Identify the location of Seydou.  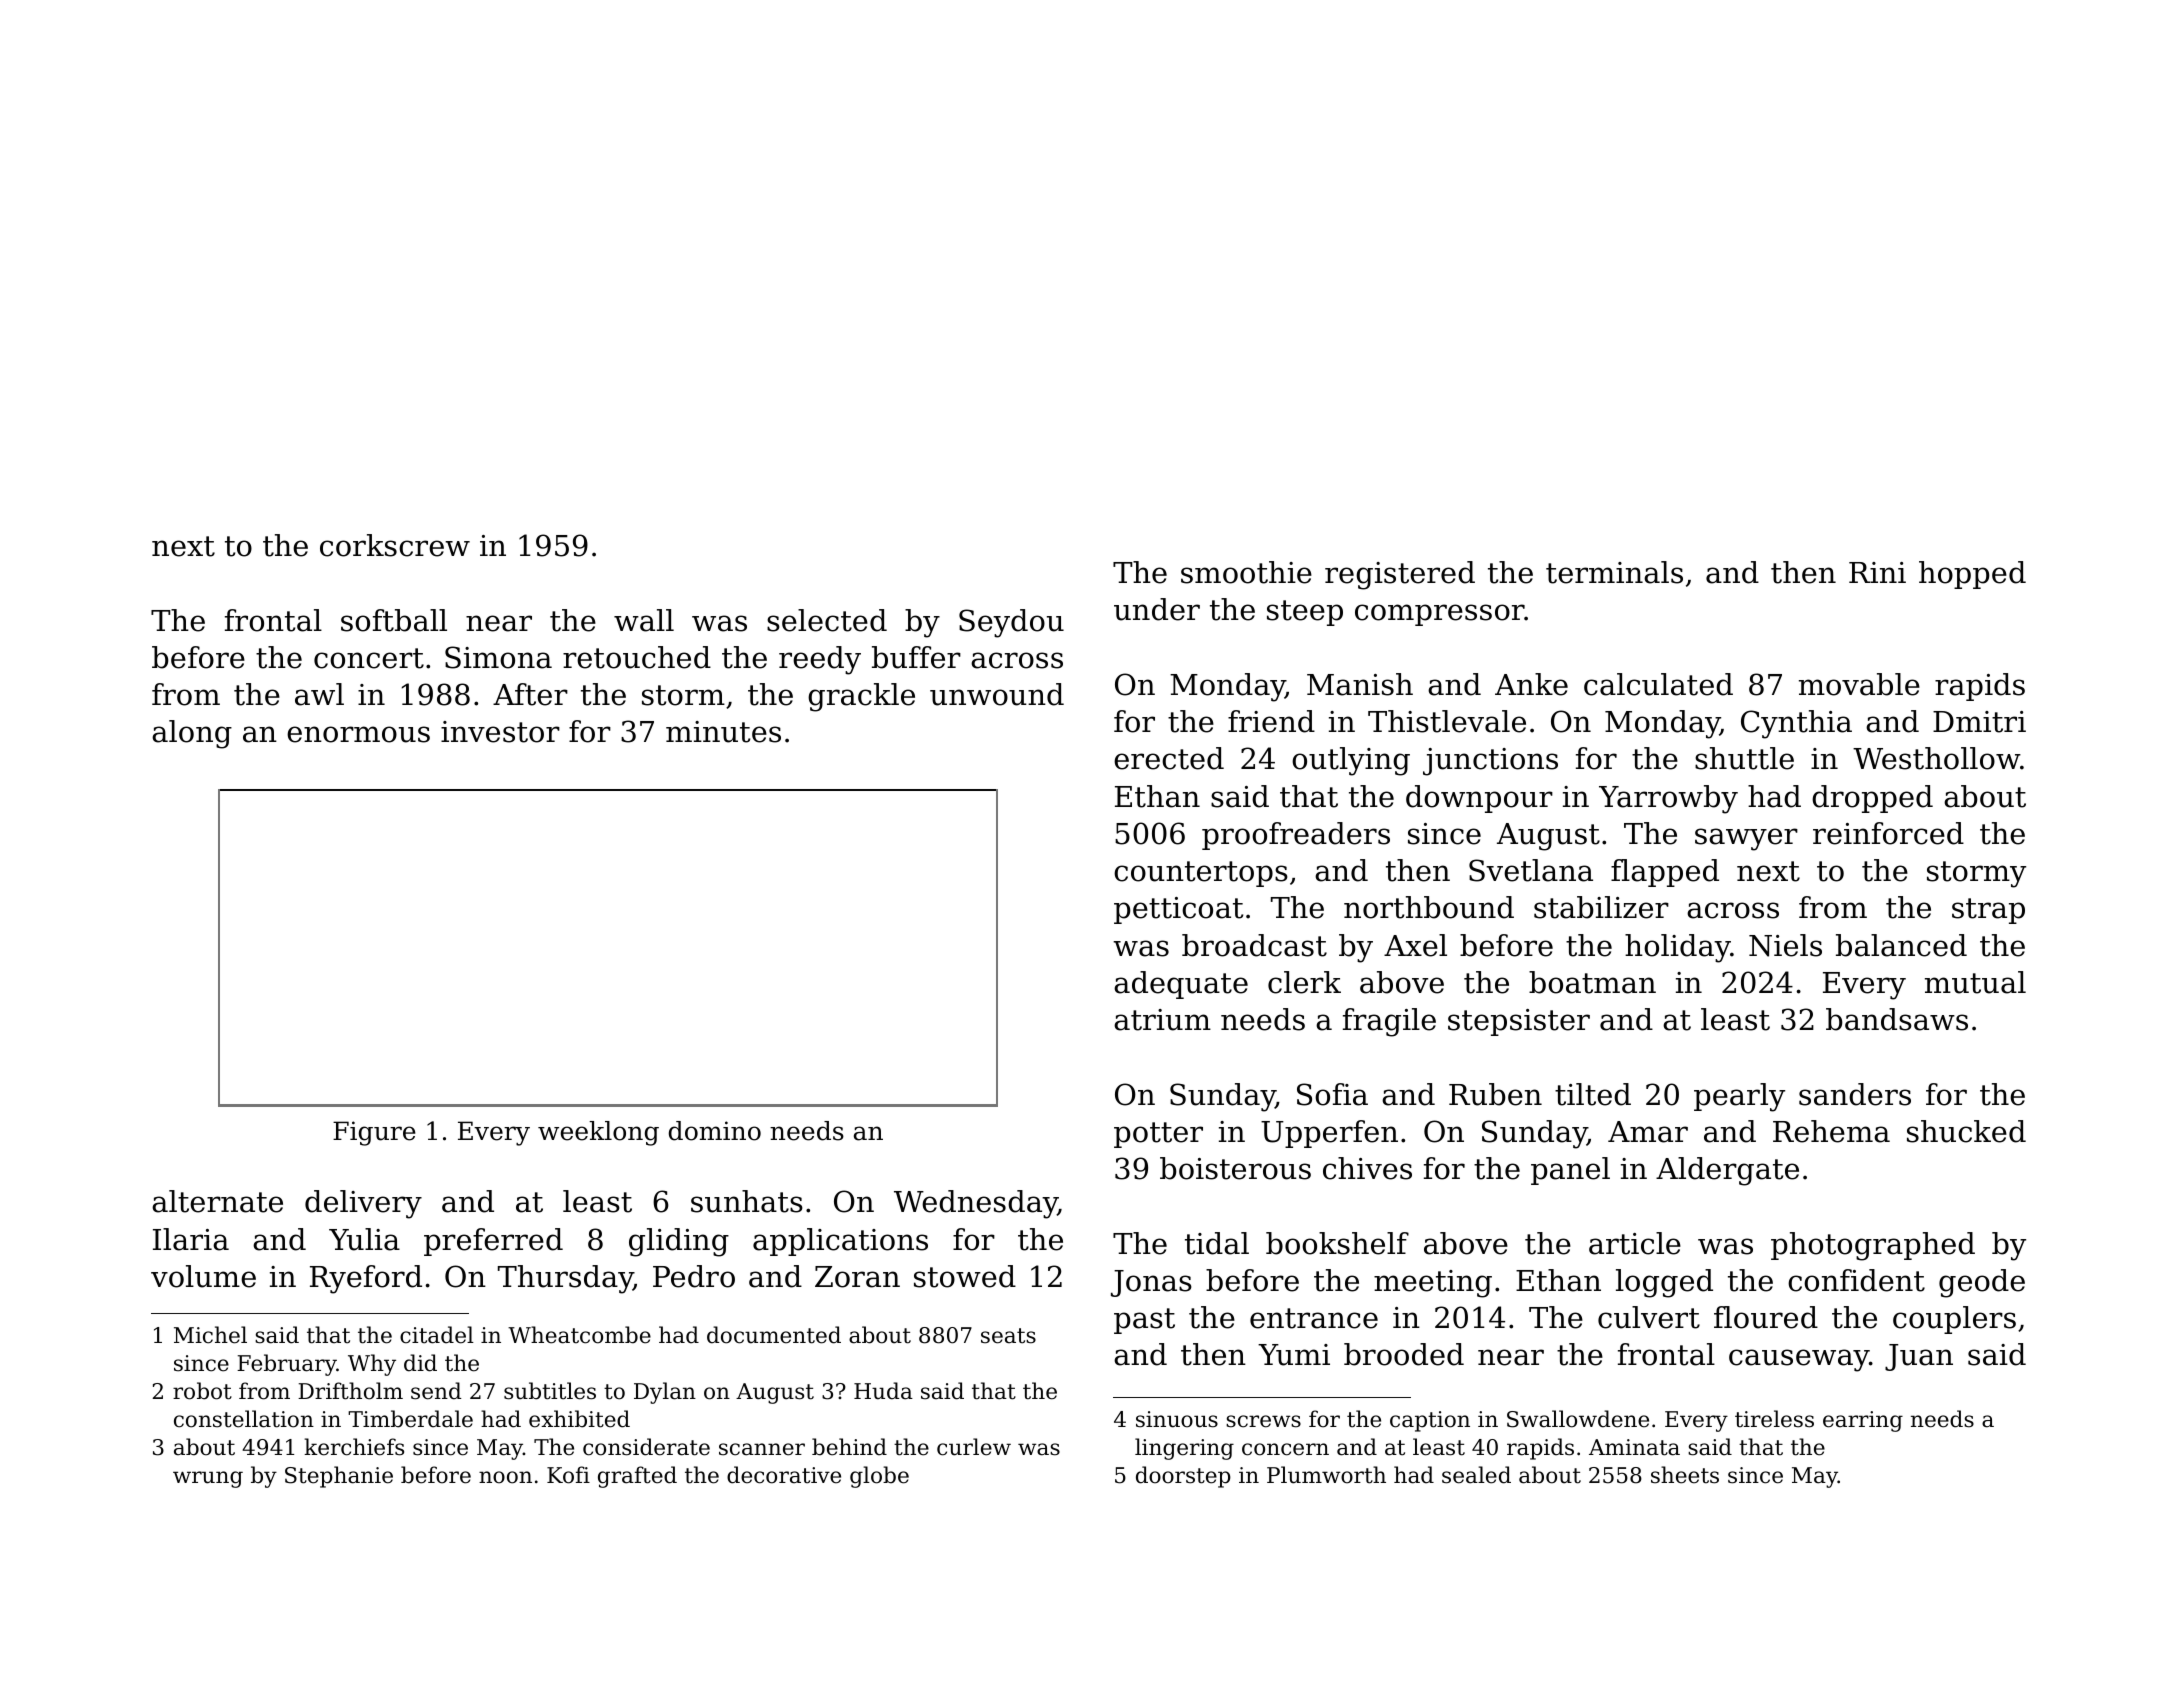
(1011, 623).
